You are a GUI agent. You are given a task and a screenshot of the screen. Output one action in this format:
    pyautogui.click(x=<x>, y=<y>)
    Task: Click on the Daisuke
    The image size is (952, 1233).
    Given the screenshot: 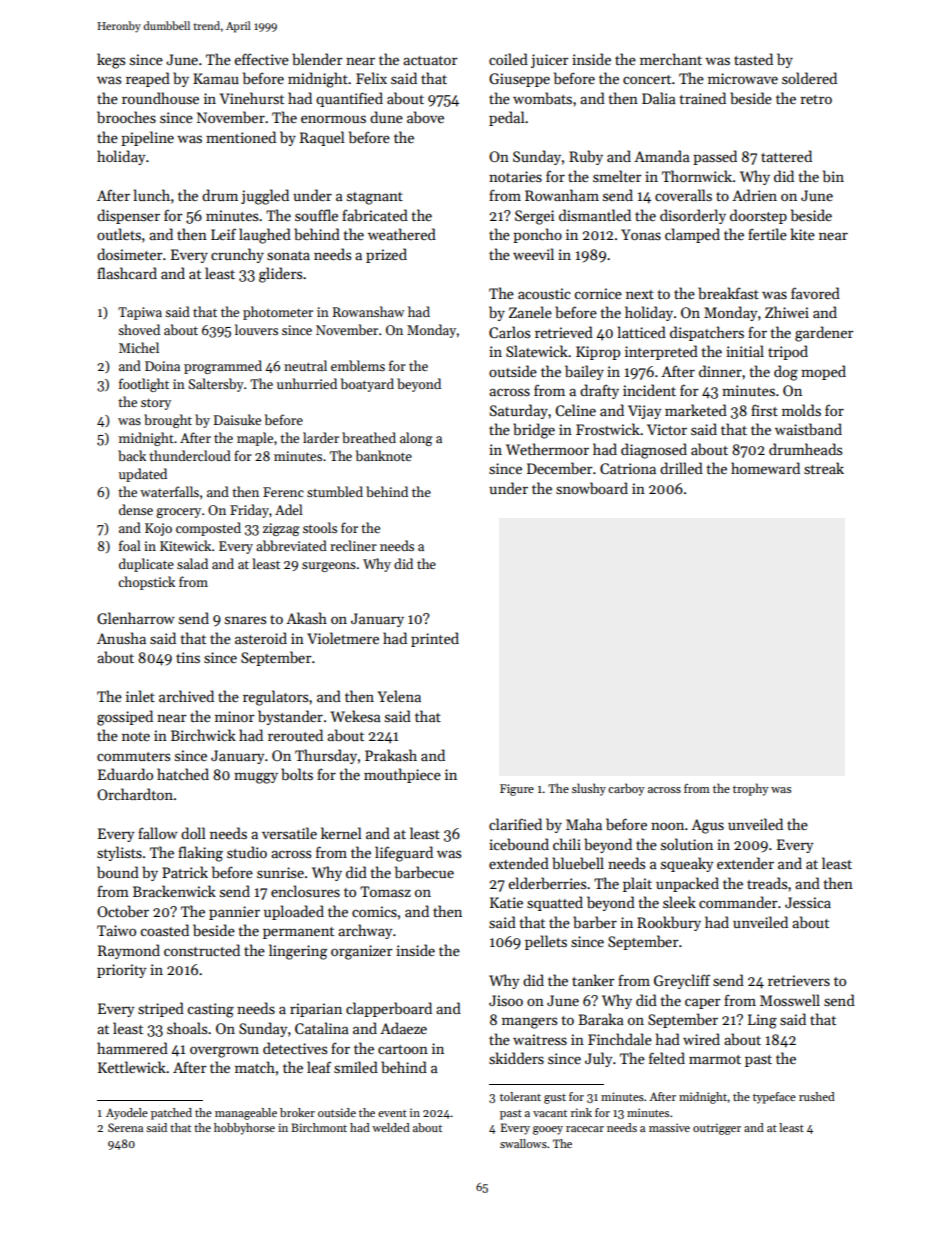 What is the action you would take?
    pyautogui.click(x=237, y=419)
